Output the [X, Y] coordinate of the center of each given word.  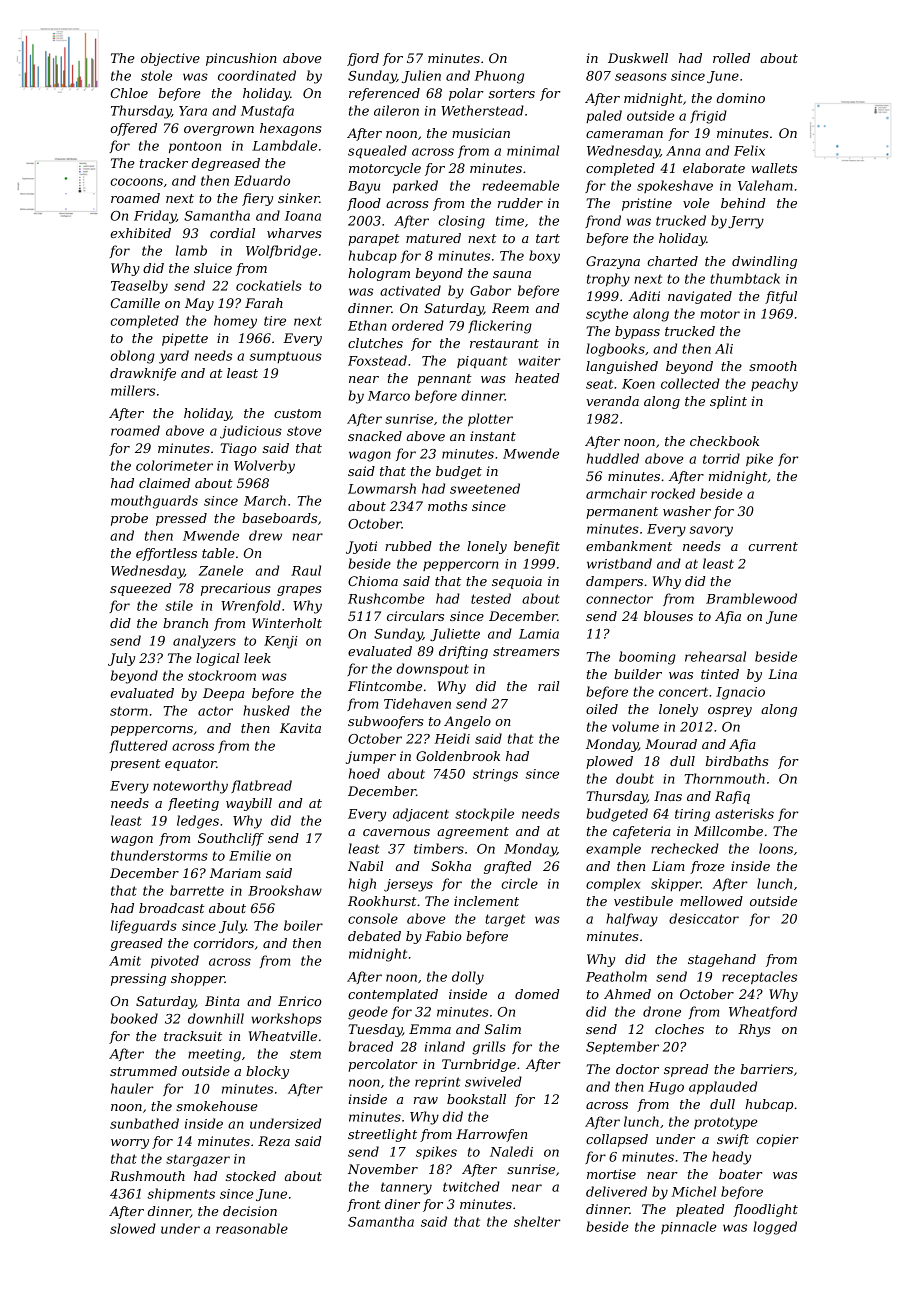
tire [275, 321]
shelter [537, 1221]
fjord [363, 59]
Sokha [451, 866]
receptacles [759, 977]
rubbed [408, 546]
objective [170, 59]
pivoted [175, 961]
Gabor [490, 290]
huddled [613, 458]
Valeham [765, 185]
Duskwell [638, 58]
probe [129, 519]
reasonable [252, 1228]
